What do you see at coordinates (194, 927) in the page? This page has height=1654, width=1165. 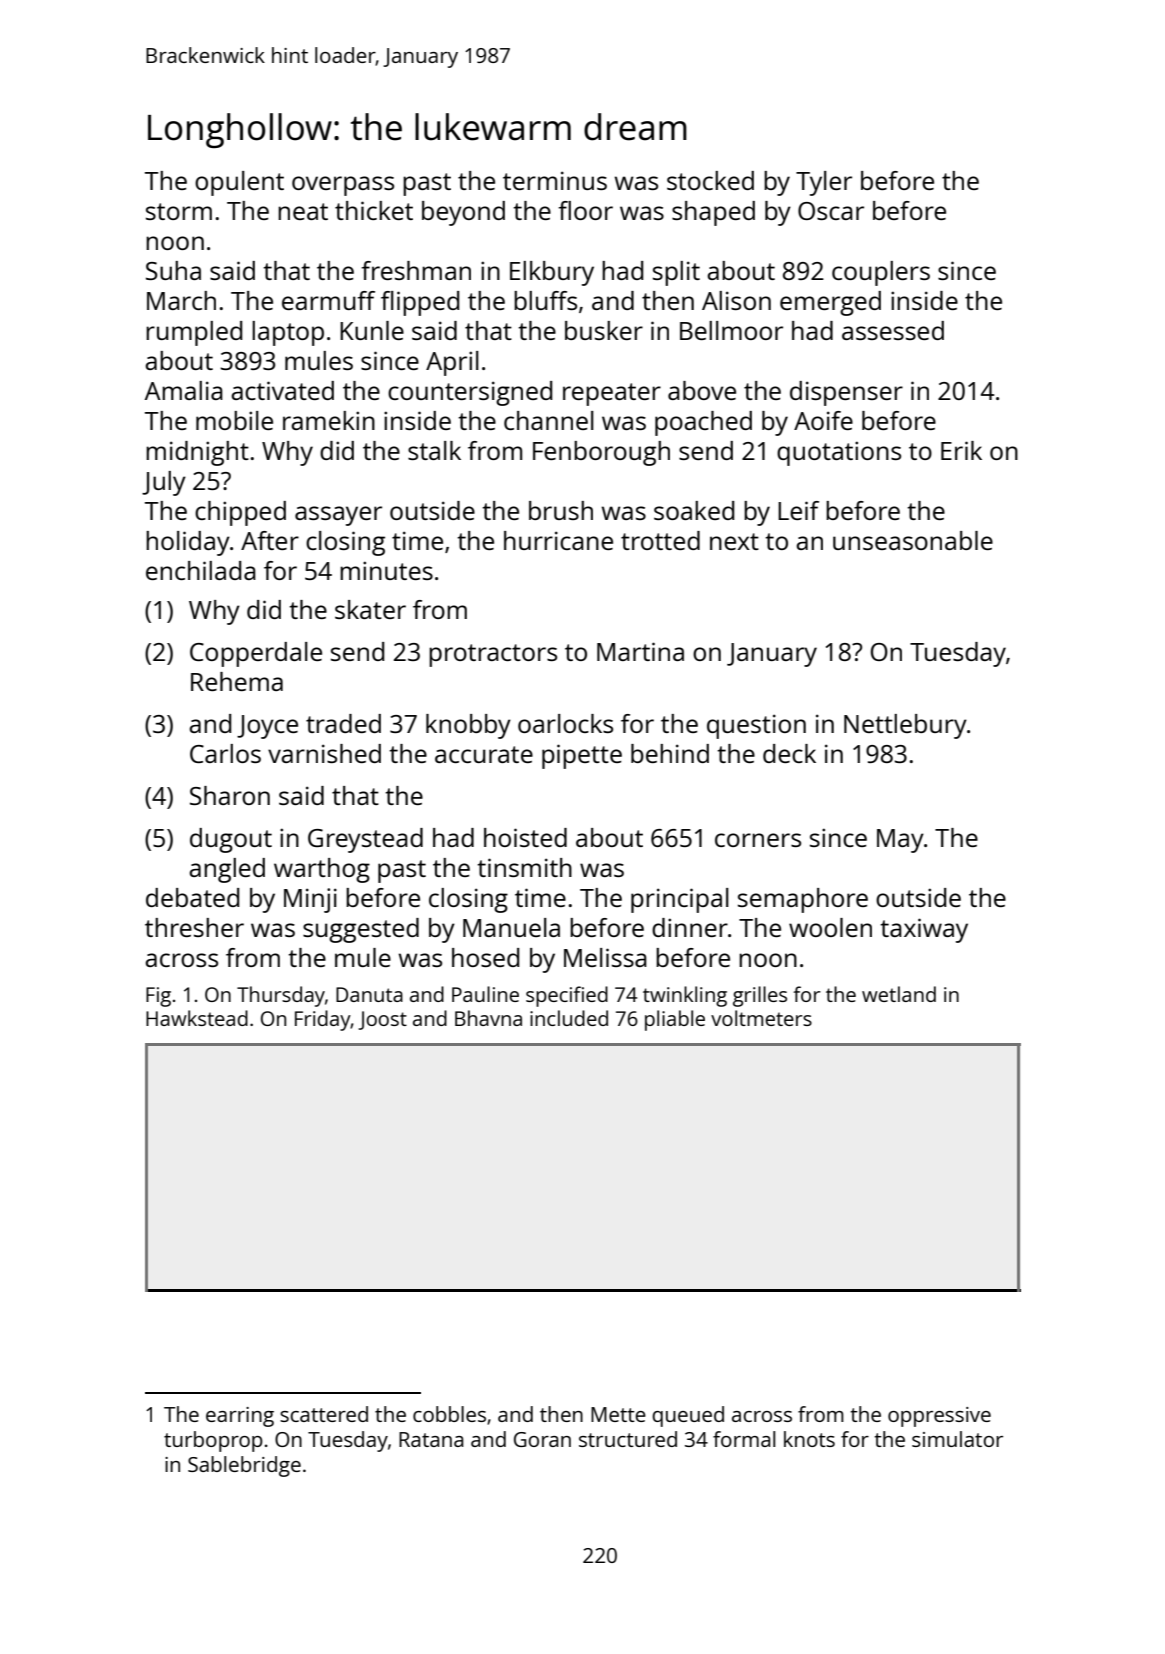 I see `thresher` at bounding box center [194, 927].
